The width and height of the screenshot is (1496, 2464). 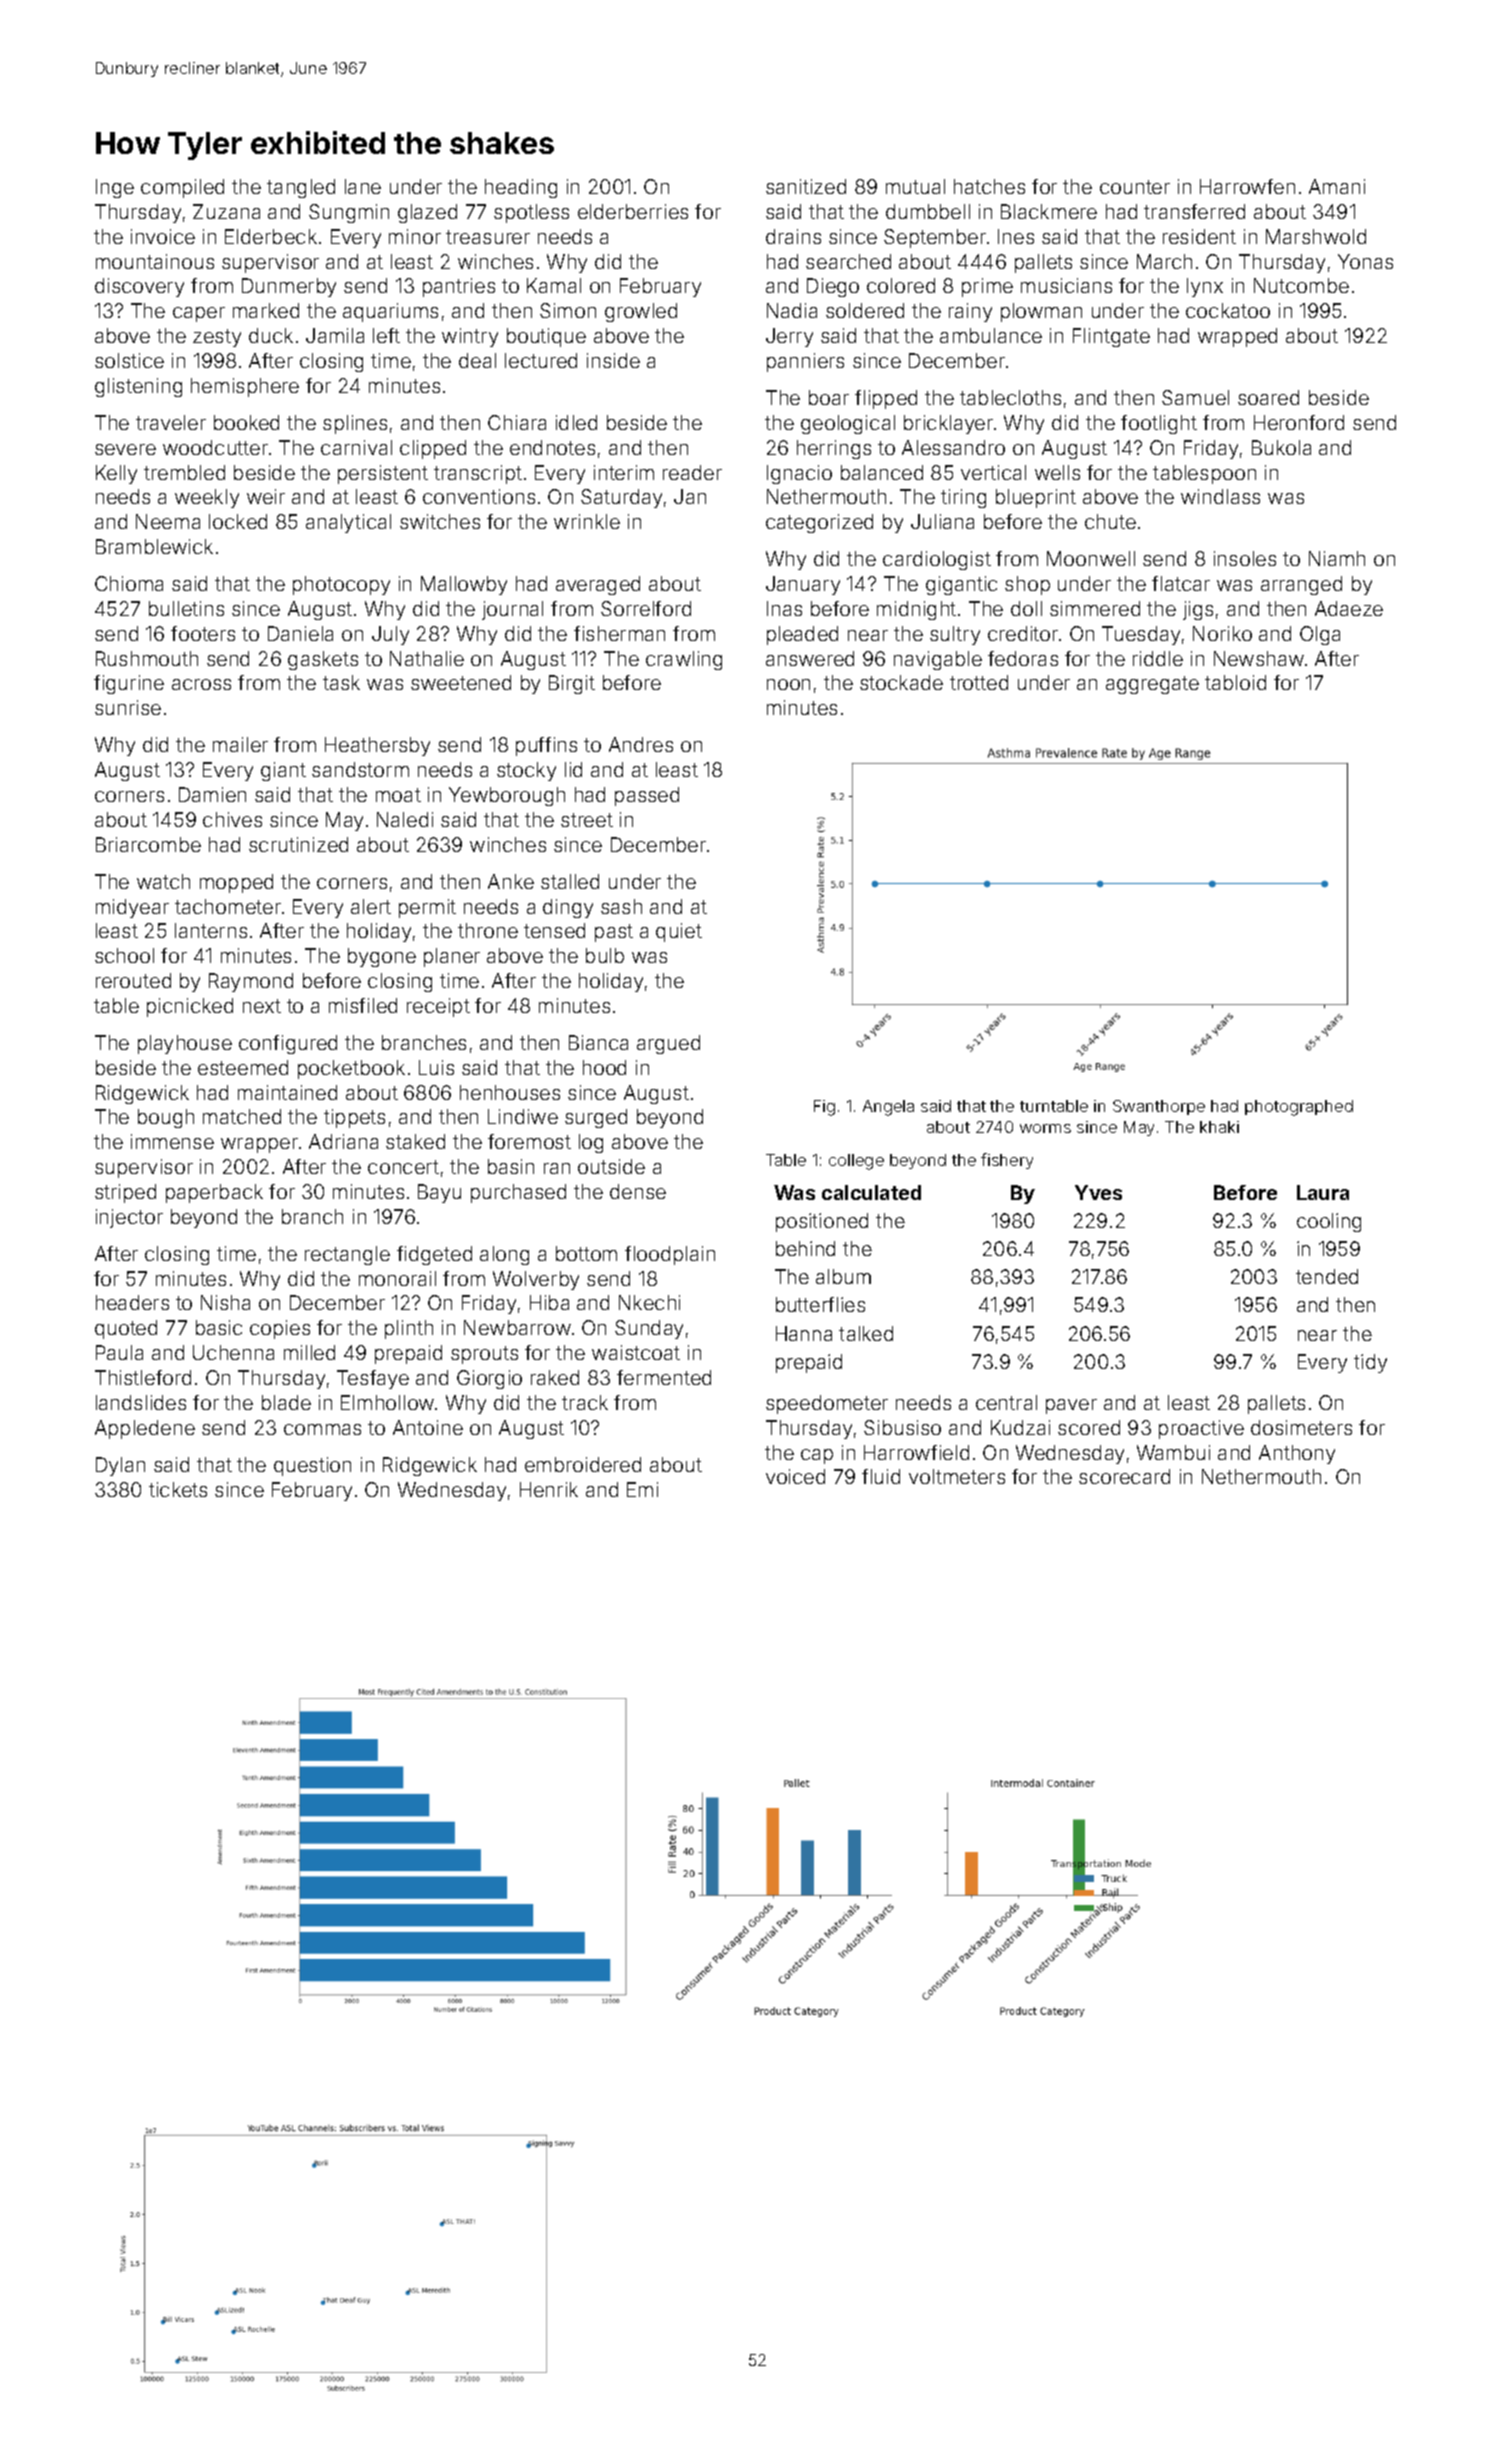 I want to click on Dunmerby, so click(x=289, y=287).
